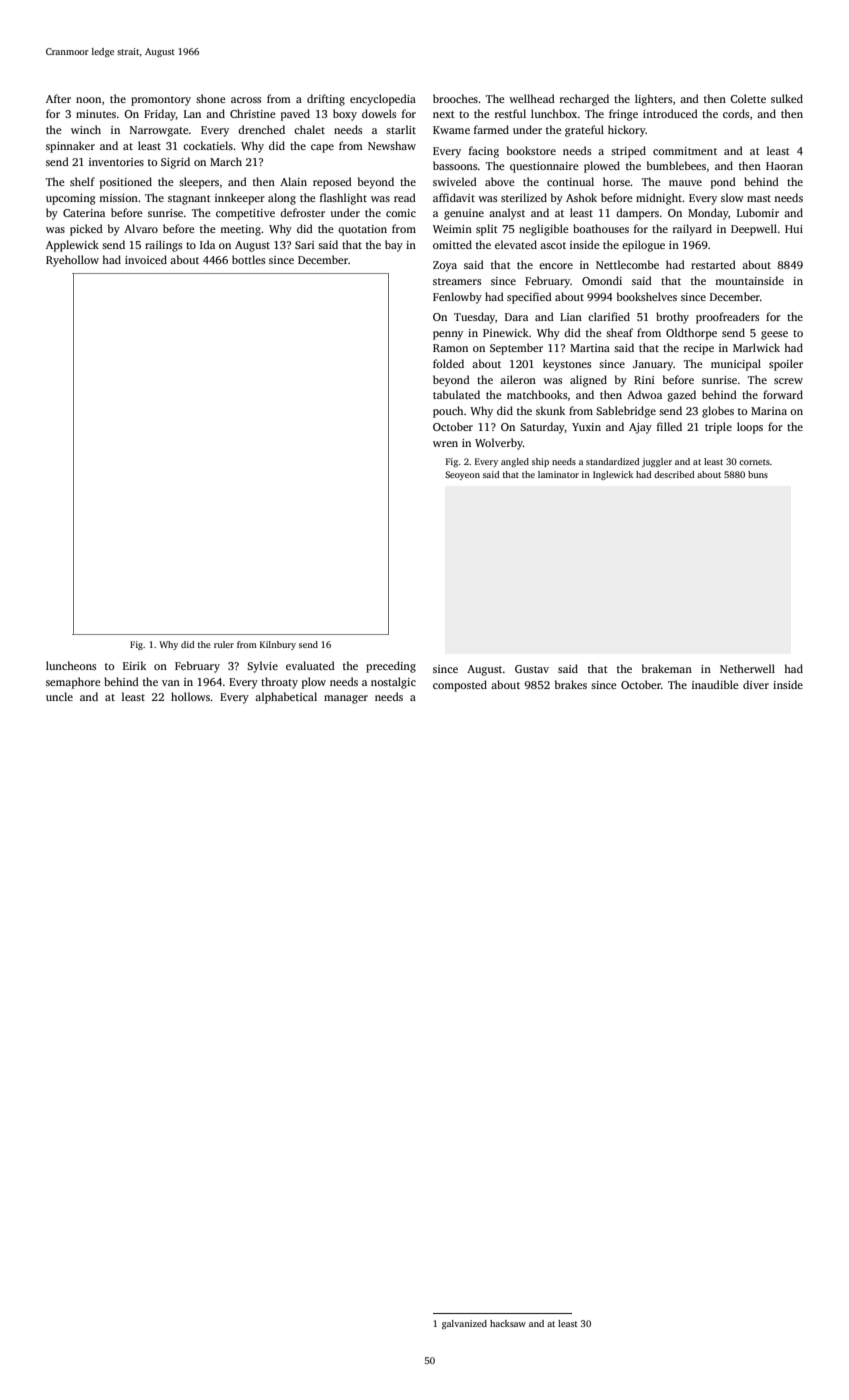  Describe the element at coordinates (508, 1323) in the page. I see `hacksaw` at that location.
